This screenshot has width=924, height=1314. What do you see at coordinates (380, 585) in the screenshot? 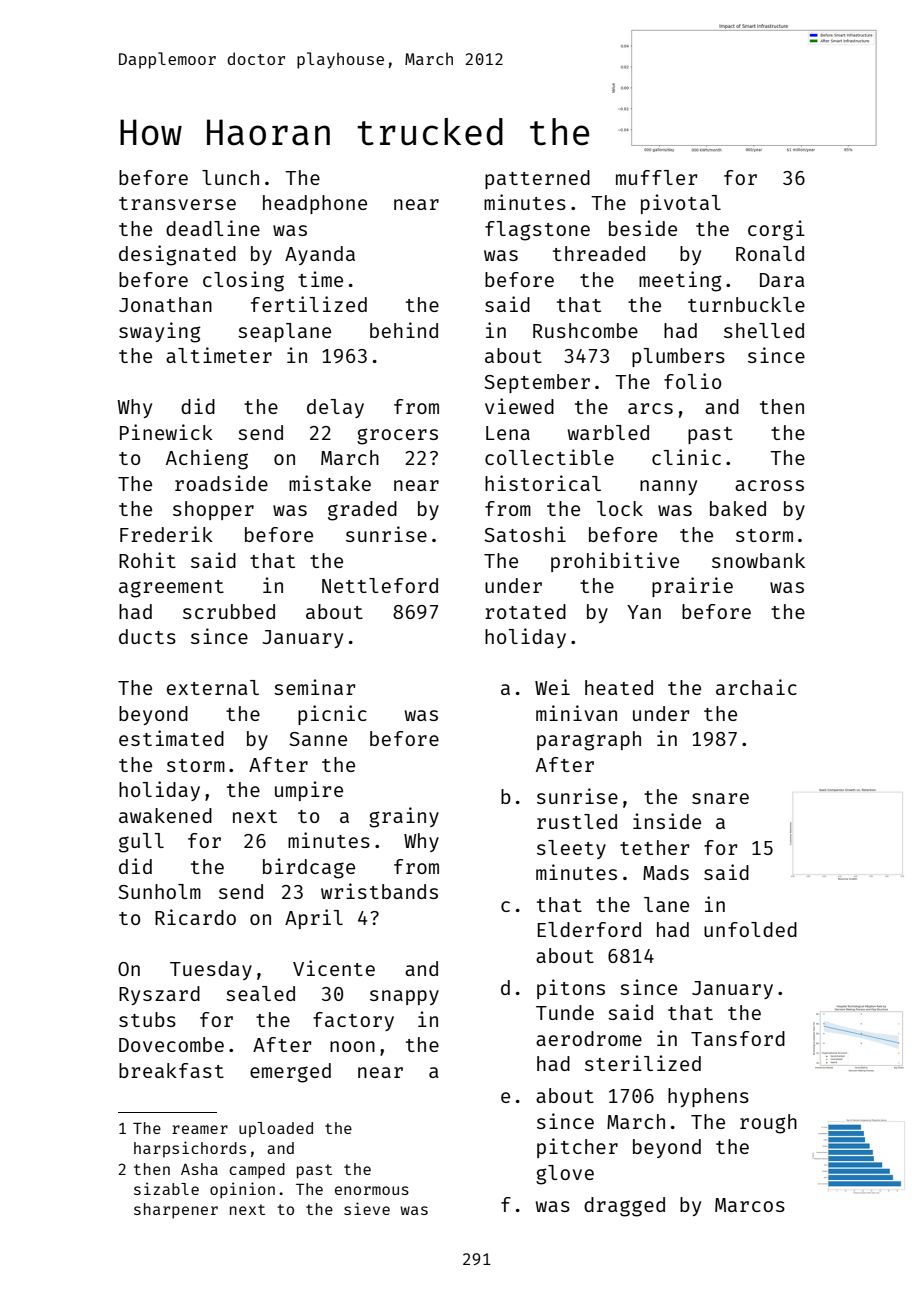
I see `Nettleford` at bounding box center [380, 585].
